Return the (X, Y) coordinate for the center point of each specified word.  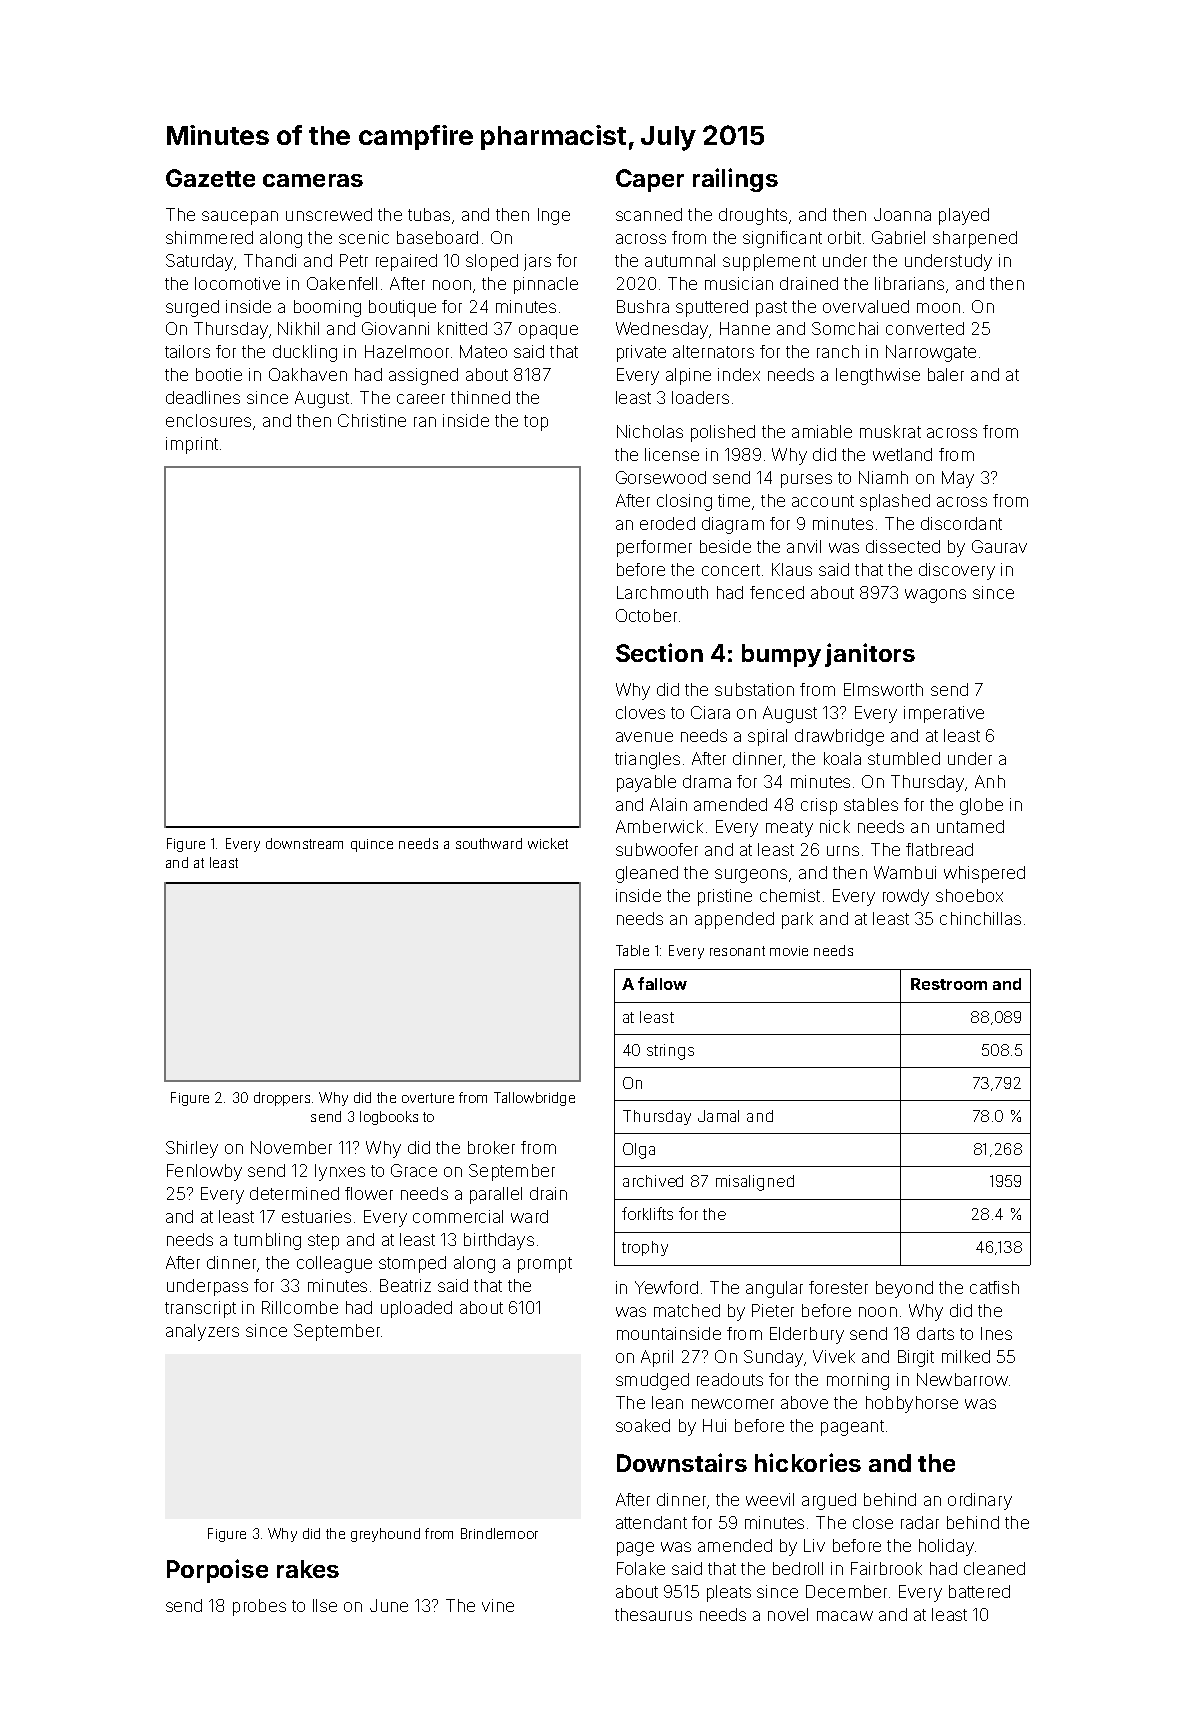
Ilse (325, 1605)
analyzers (202, 1332)
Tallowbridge (534, 1099)
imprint (192, 445)
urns (843, 851)
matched (687, 1310)
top (536, 423)
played (964, 216)
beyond (904, 1289)
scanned (649, 214)
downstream (304, 843)
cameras (313, 180)
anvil (804, 546)
